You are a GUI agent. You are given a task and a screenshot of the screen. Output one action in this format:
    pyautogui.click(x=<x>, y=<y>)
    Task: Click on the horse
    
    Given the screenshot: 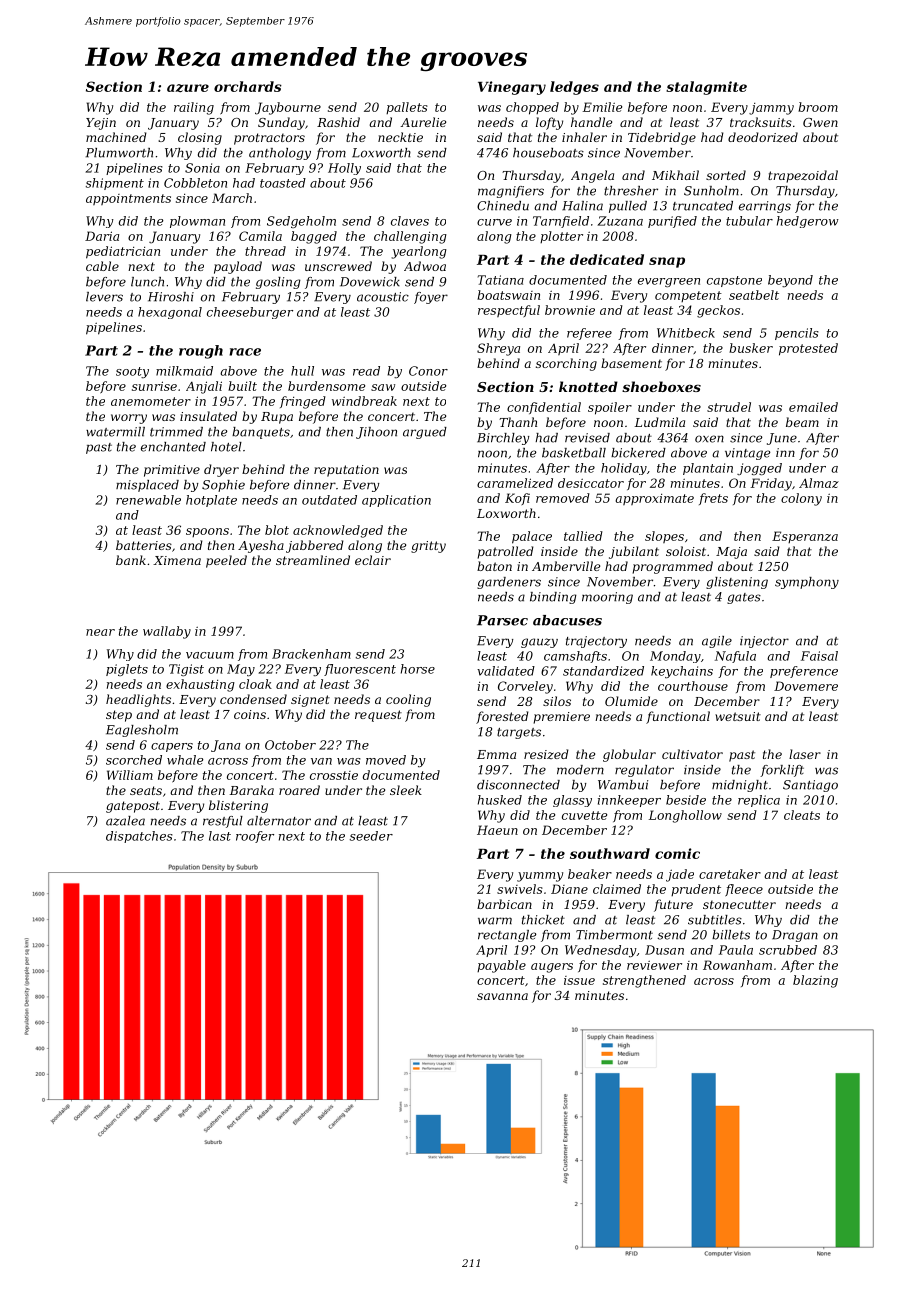 What is the action you would take?
    pyautogui.click(x=418, y=669)
